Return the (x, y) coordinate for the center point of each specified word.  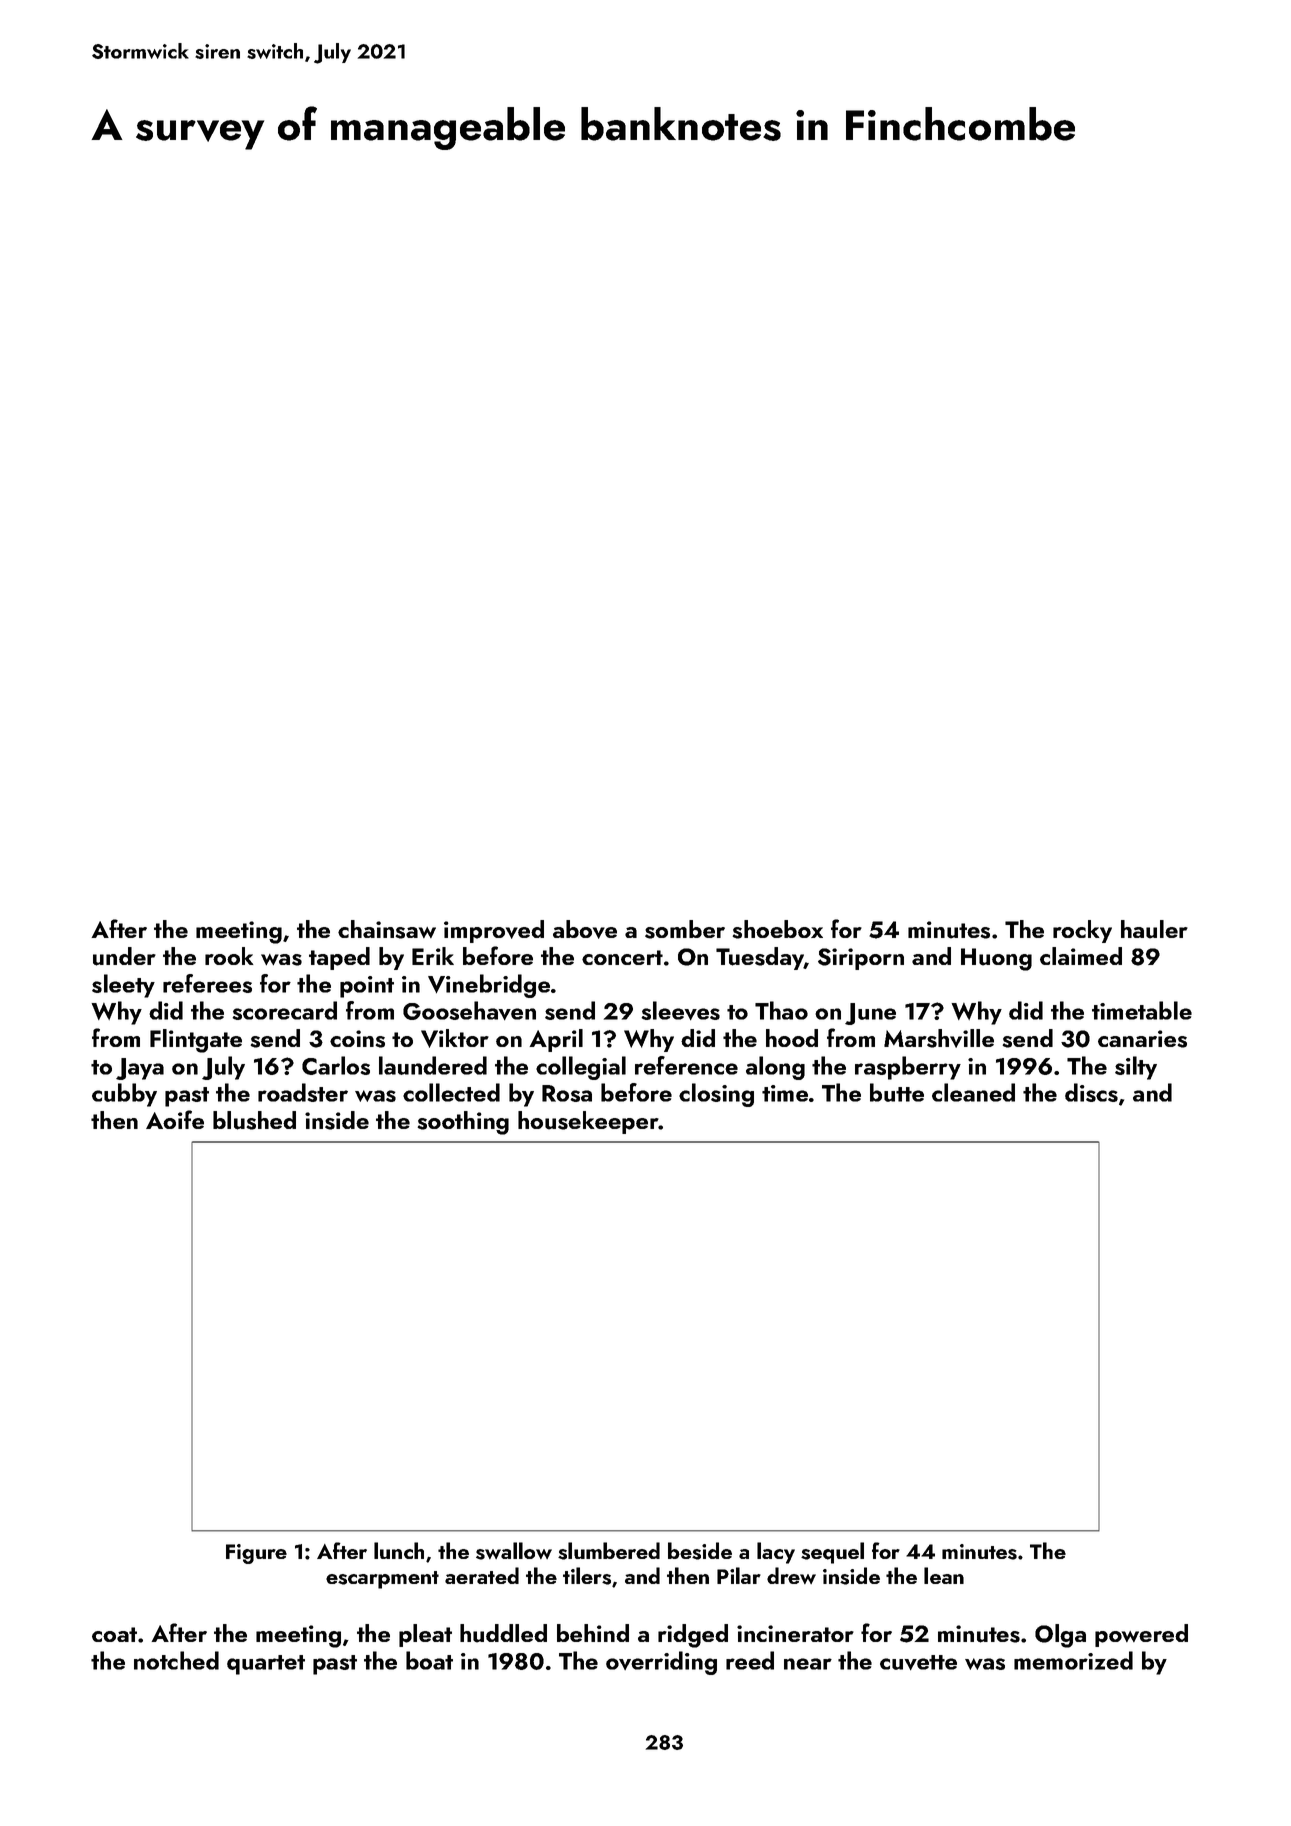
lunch (399, 1550)
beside (700, 1551)
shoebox (777, 929)
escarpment (382, 1580)
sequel (832, 1553)
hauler (1154, 929)
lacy (776, 1553)
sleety (123, 986)
